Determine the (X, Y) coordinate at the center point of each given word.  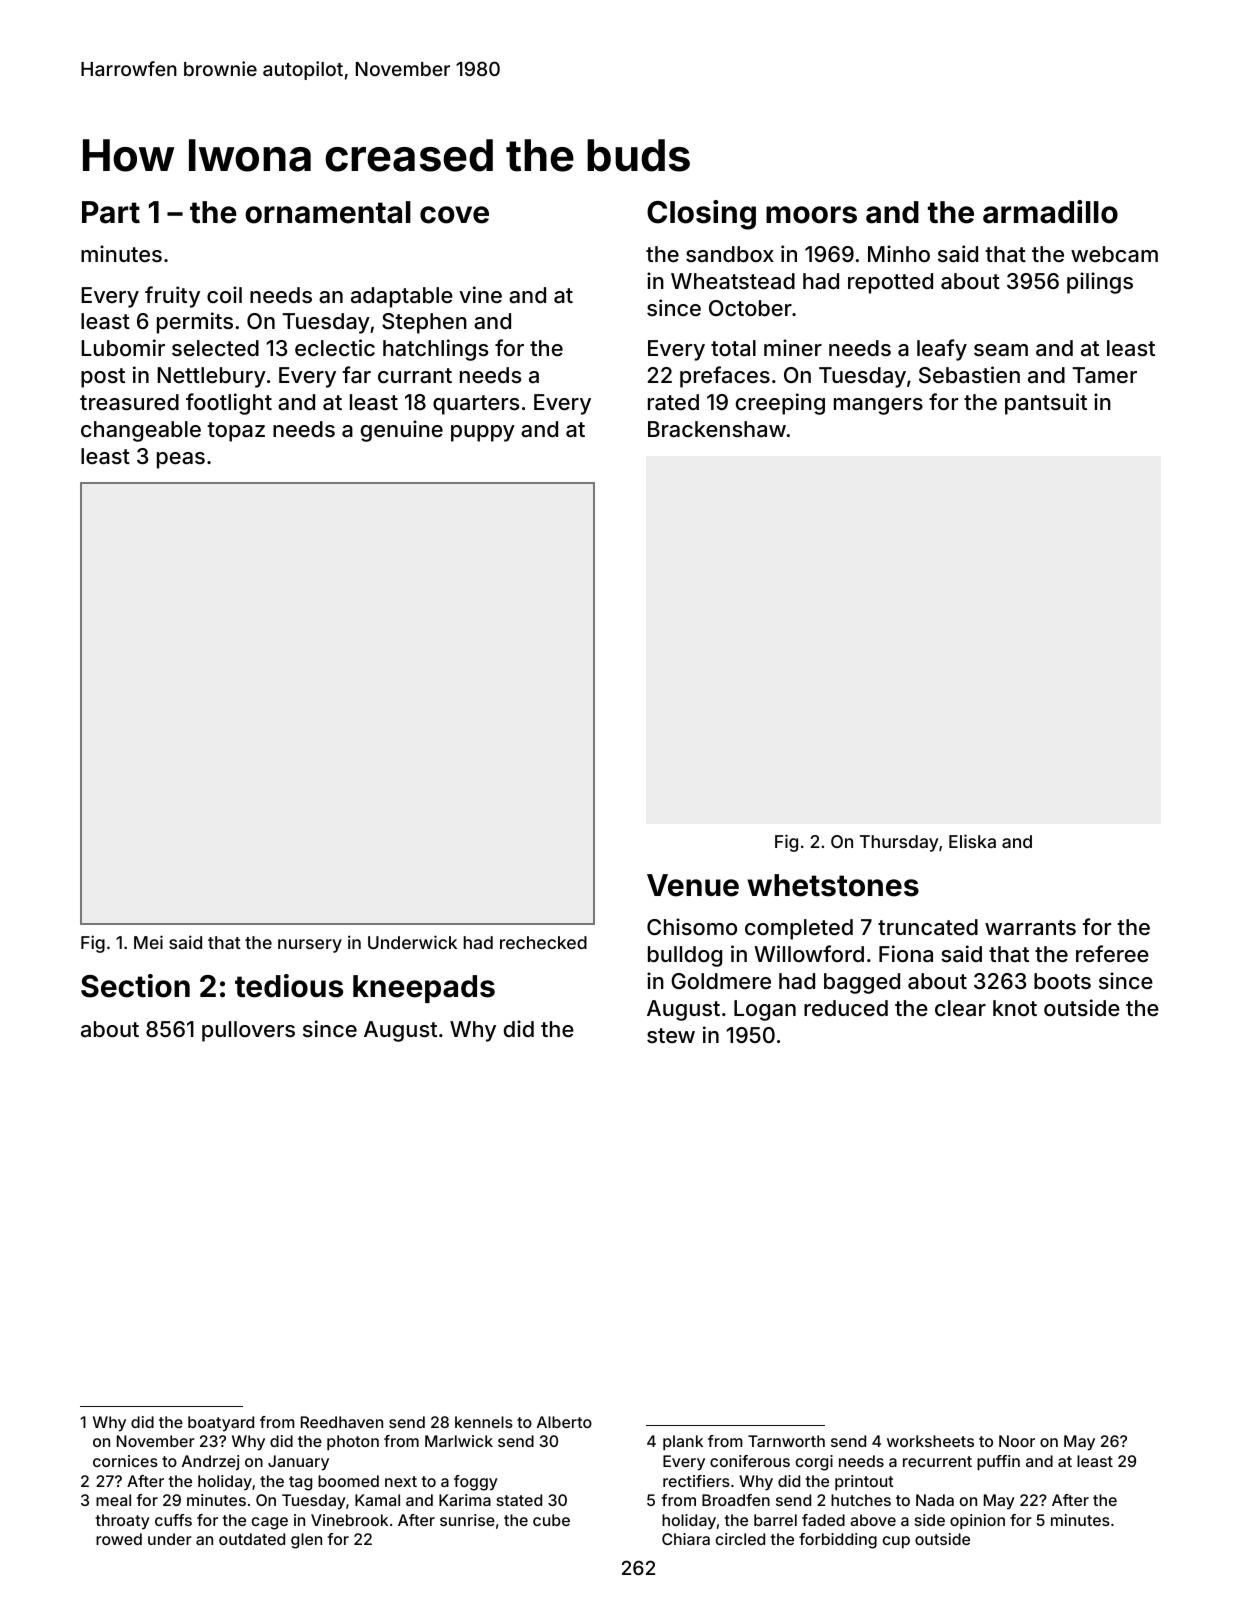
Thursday (899, 843)
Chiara (686, 1539)
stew (671, 1035)
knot (1015, 1008)
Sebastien (969, 375)
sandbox (730, 254)
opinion (977, 1522)
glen (306, 1541)
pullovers (248, 1031)
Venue (693, 885)
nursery (310, 946)
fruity (172, 297)
